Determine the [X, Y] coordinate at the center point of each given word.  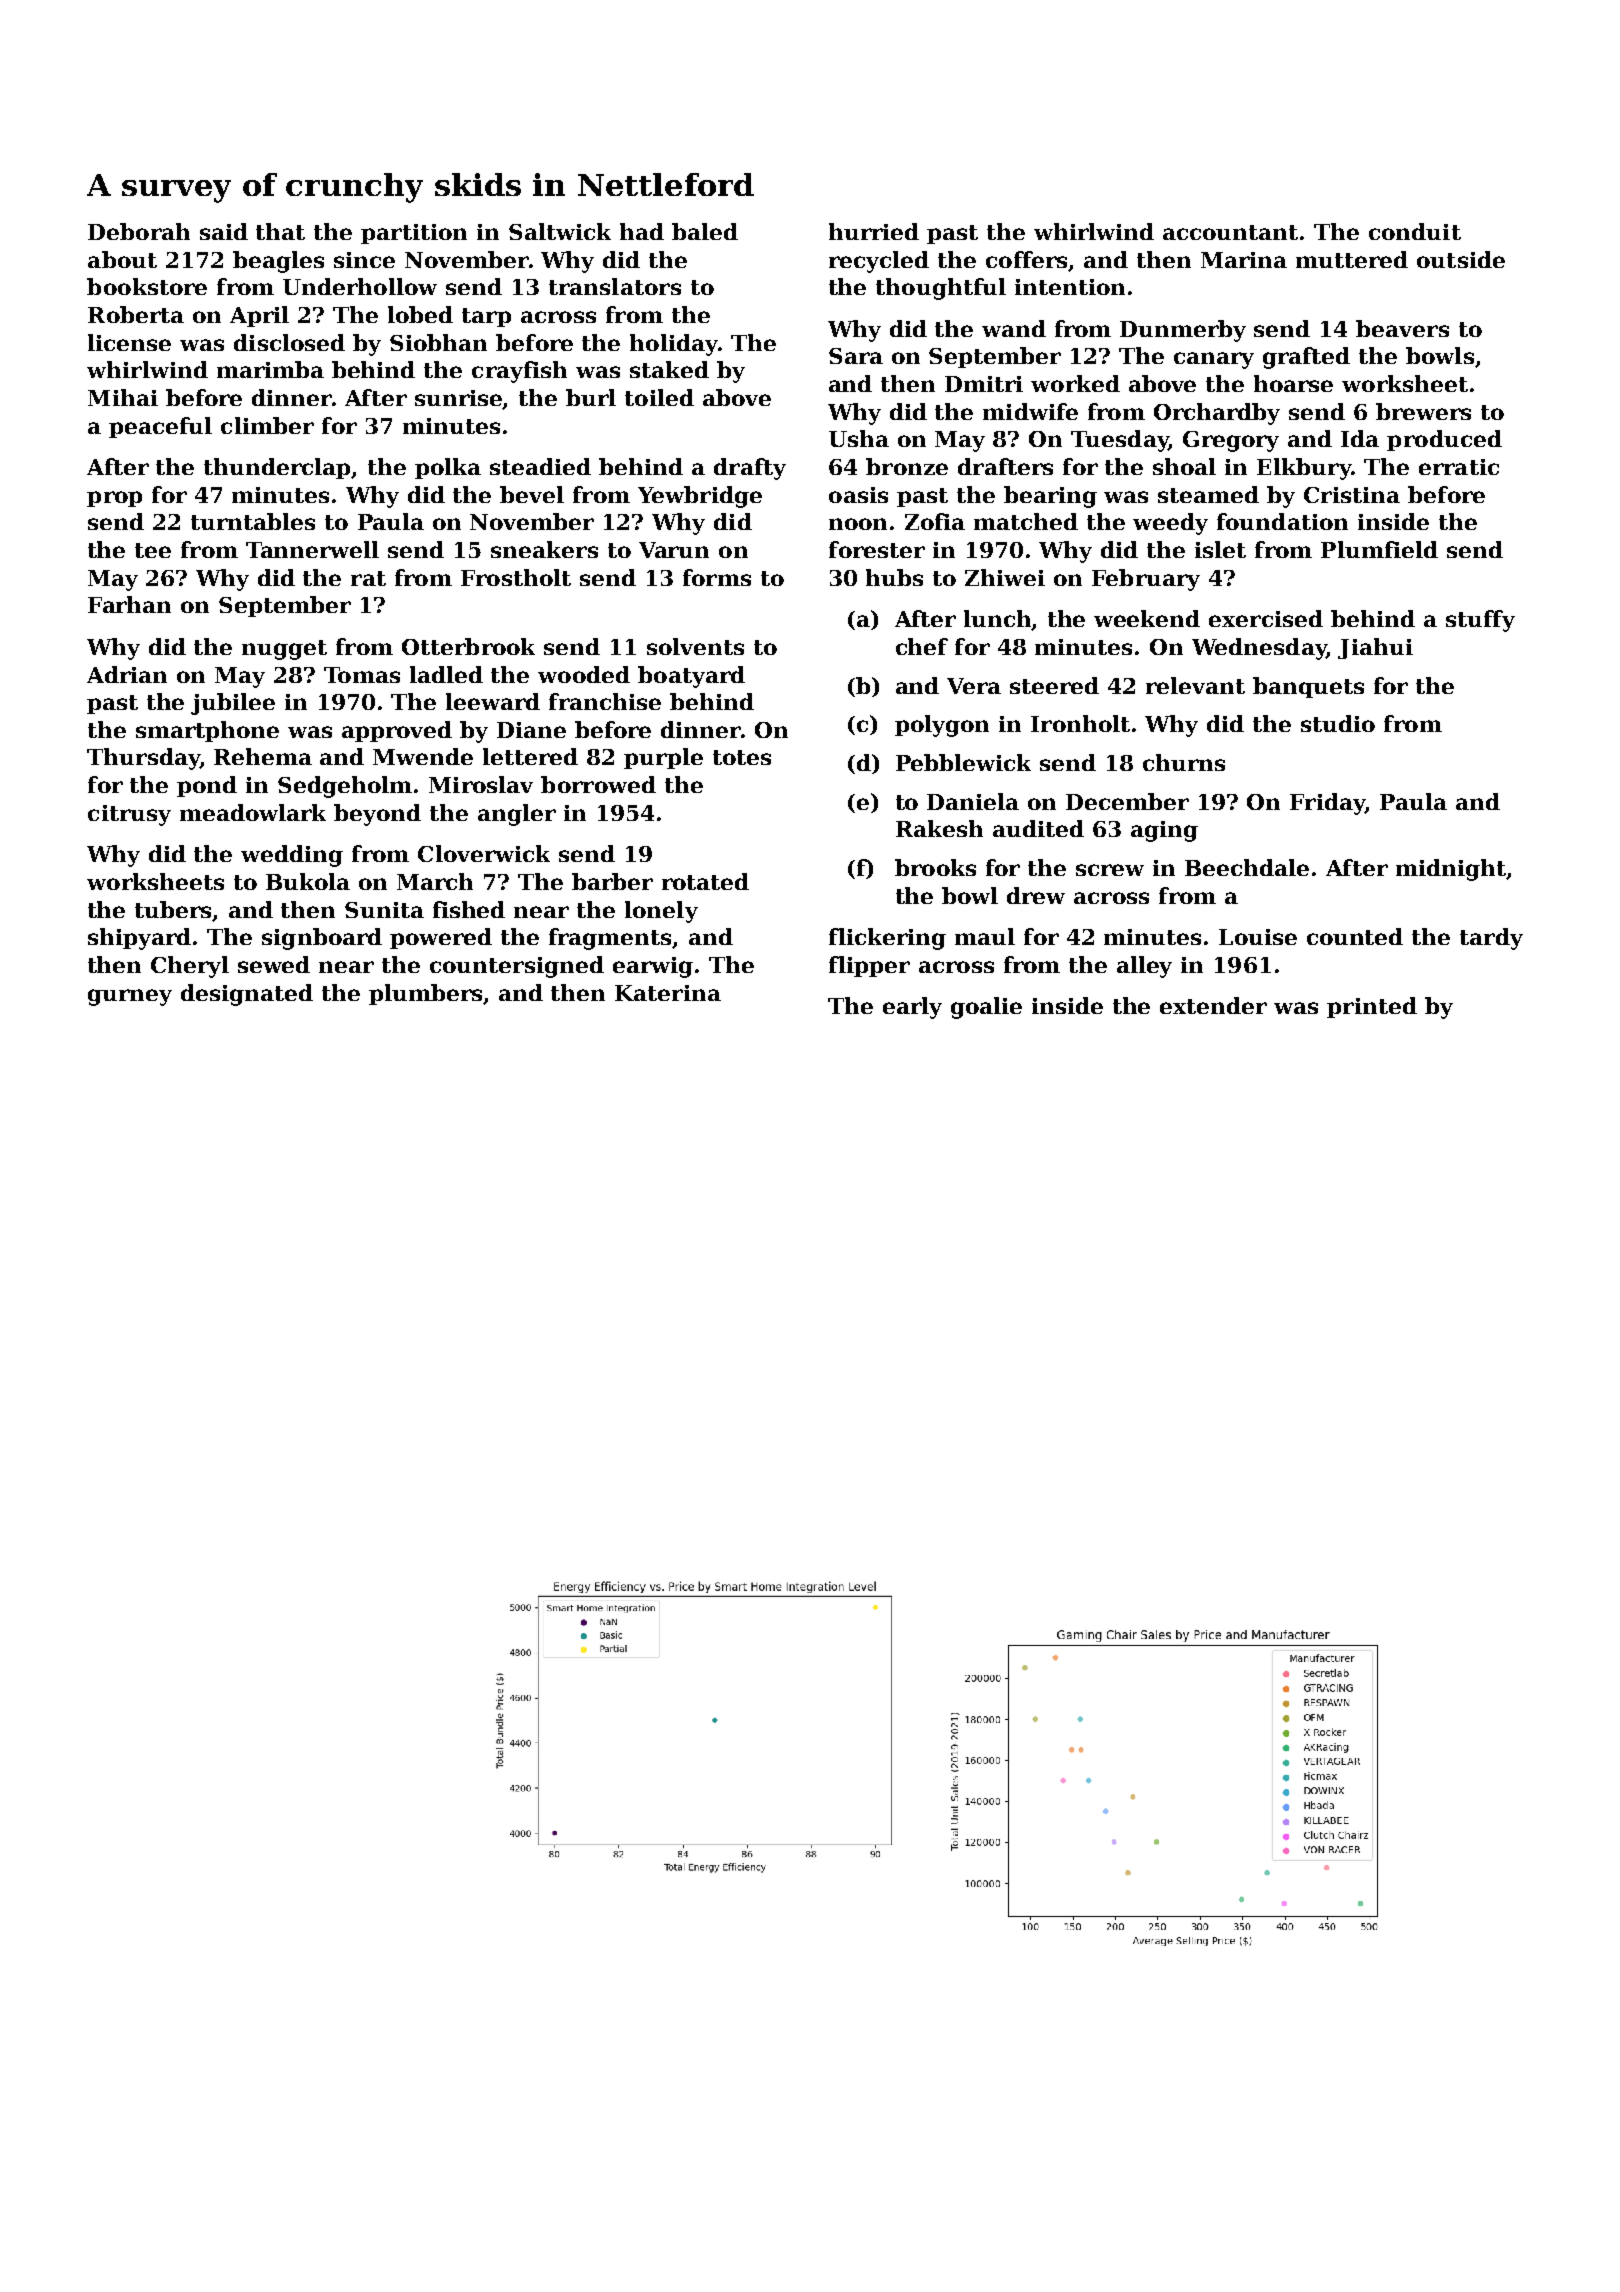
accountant [1230, 232]
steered [1054, 685]
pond [207, 786]
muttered [1352, 259]
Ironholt [1080, 723]
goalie [986, 1008]
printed [1372, 1007]
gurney [130, 997]
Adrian [127, 674]
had [642, 231]
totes [742, 757]
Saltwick [560, 231]
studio [1338, 723]
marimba [270, 369]
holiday [674, 345]
